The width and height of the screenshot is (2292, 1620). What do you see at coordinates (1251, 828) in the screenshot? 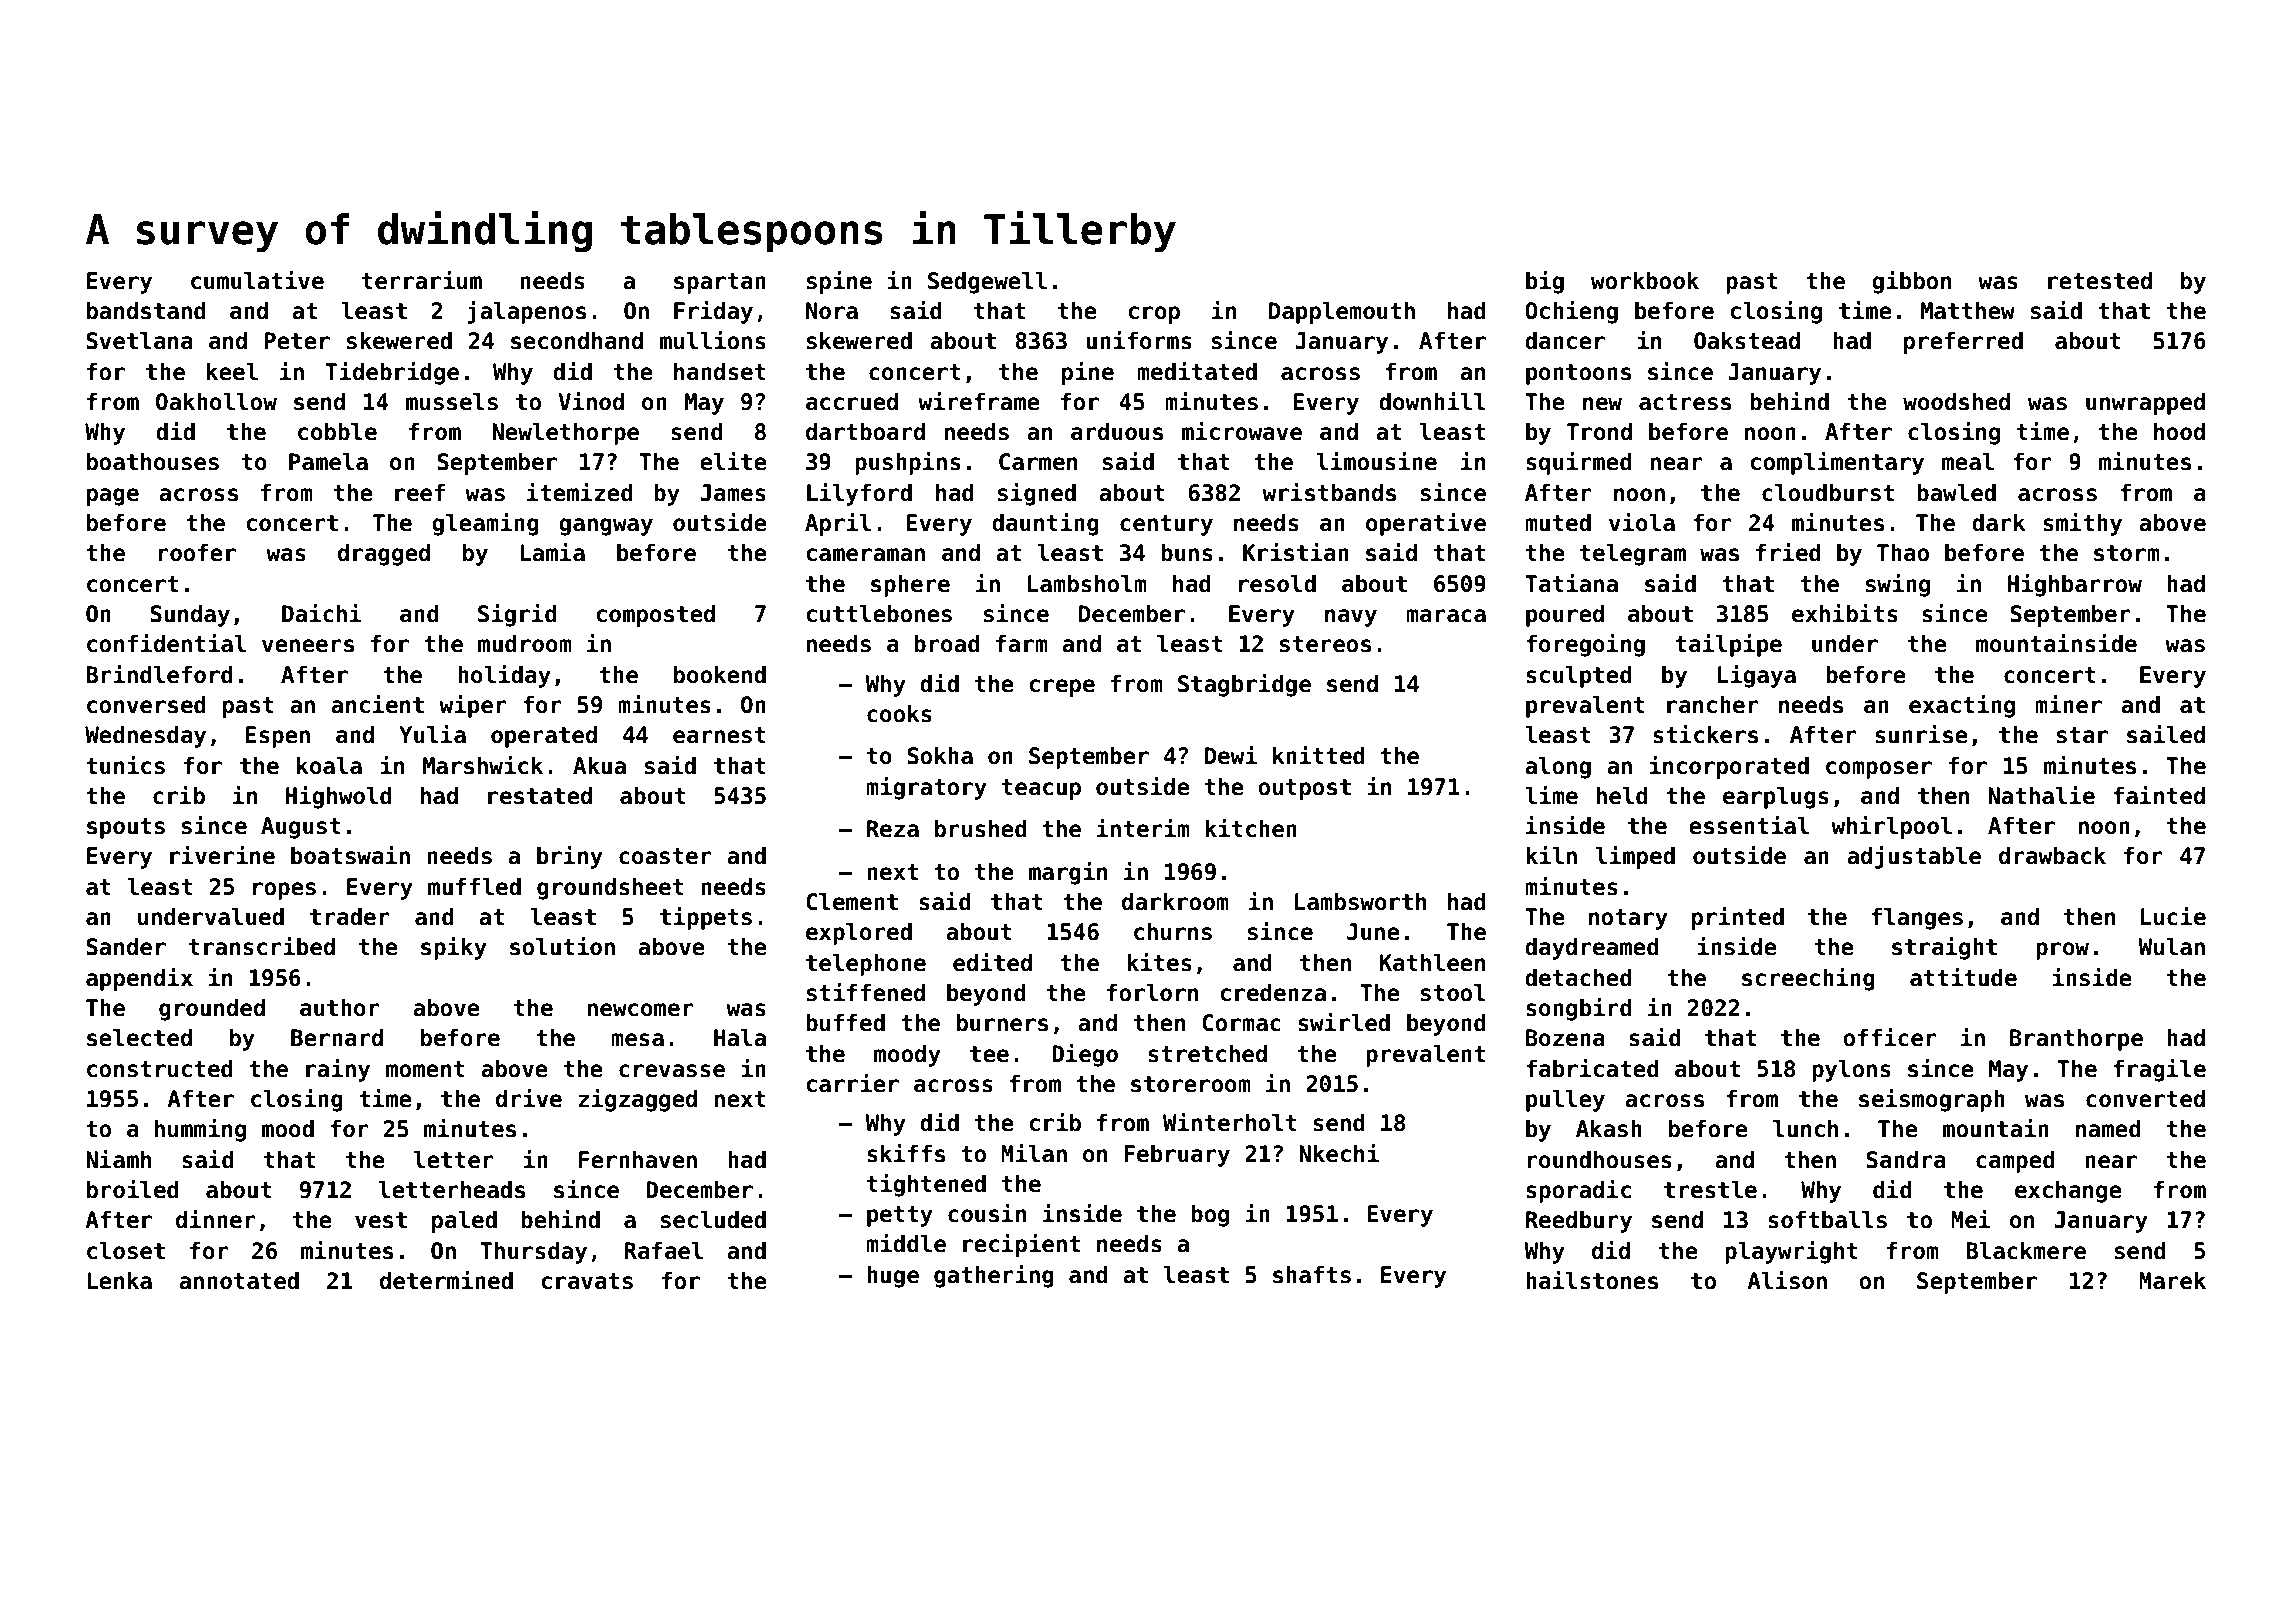
I see `kitchen` at bounding box center [1251, 828].
